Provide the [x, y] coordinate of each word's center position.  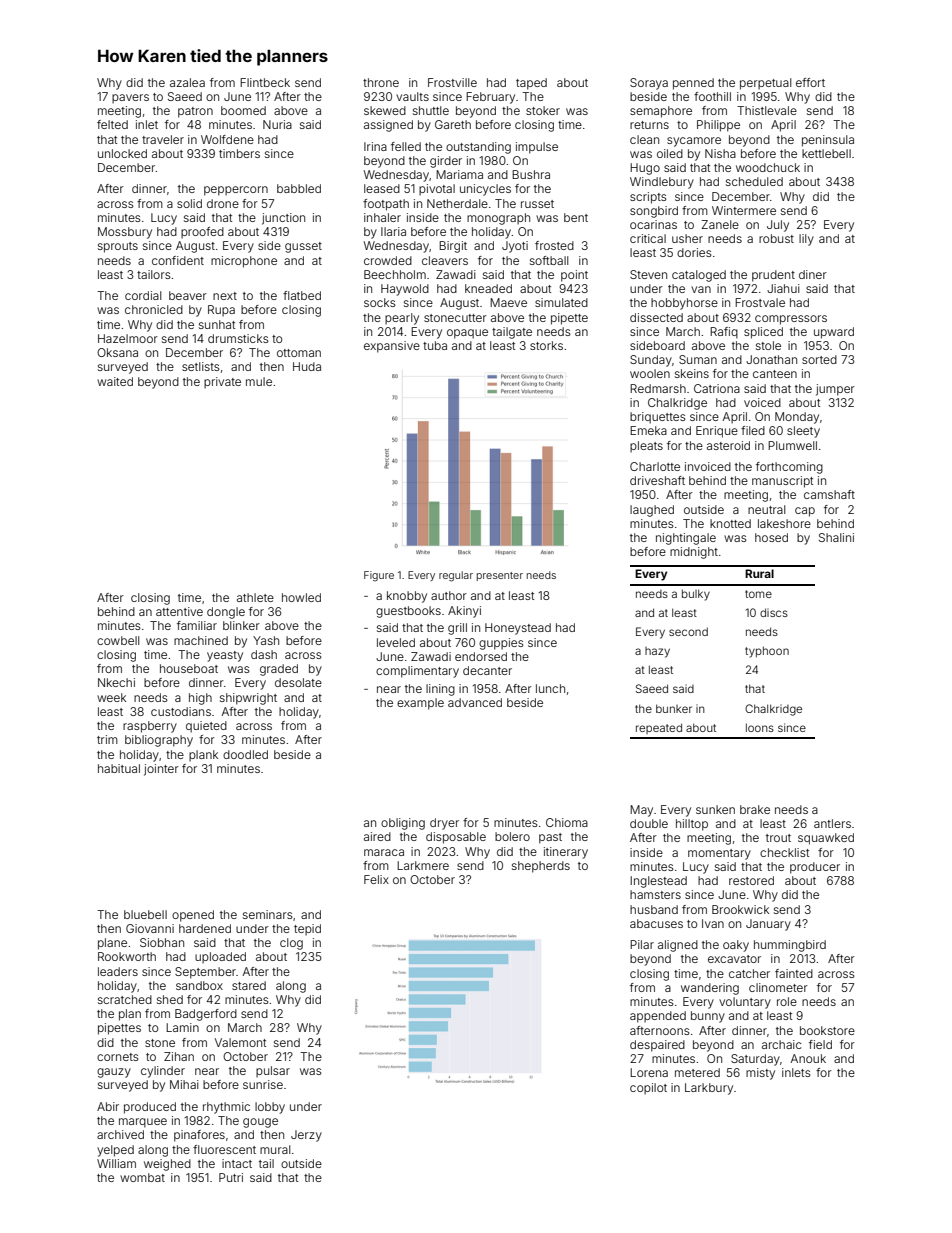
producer [815, 868]
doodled [245, 754]
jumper [835, 390]
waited [115, 381]
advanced [475, 702]
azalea [187, 82]
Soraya [649, 84]
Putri [231, 1177]
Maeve [508, 302]
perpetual [765, 84]
